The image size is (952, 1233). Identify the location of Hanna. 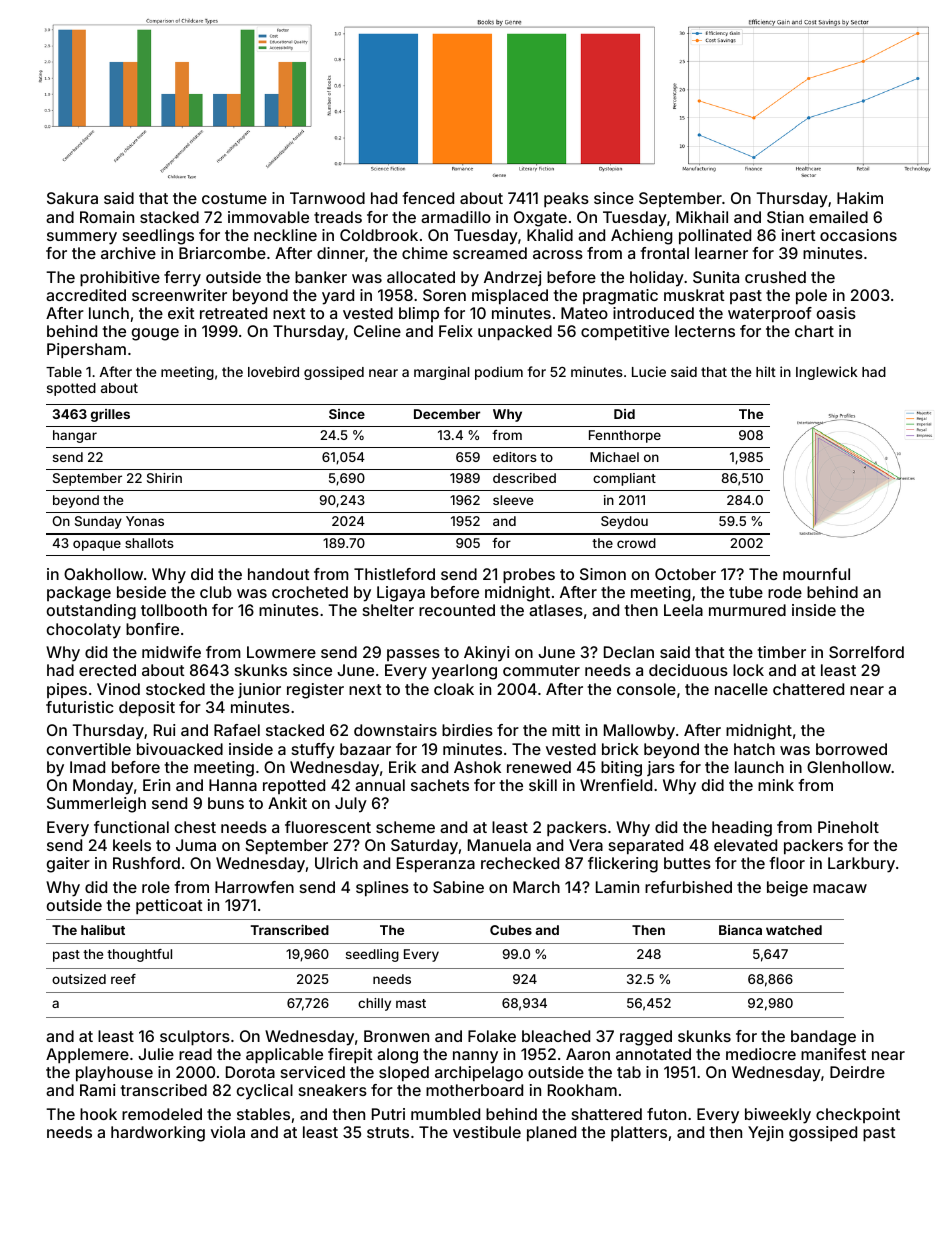
(233, 785).
